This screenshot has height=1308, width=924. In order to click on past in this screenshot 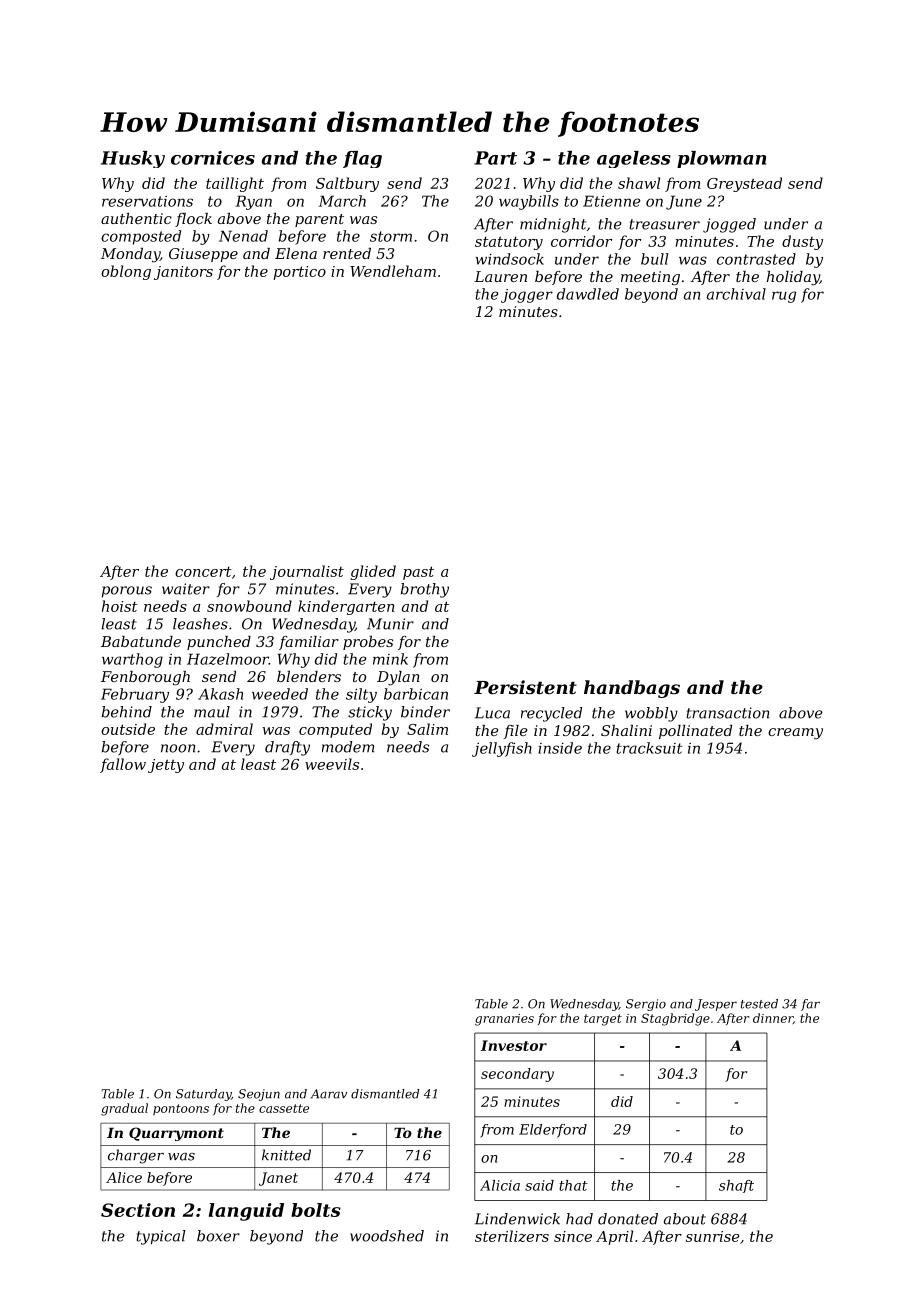, I will do `click(418, 573)`.
